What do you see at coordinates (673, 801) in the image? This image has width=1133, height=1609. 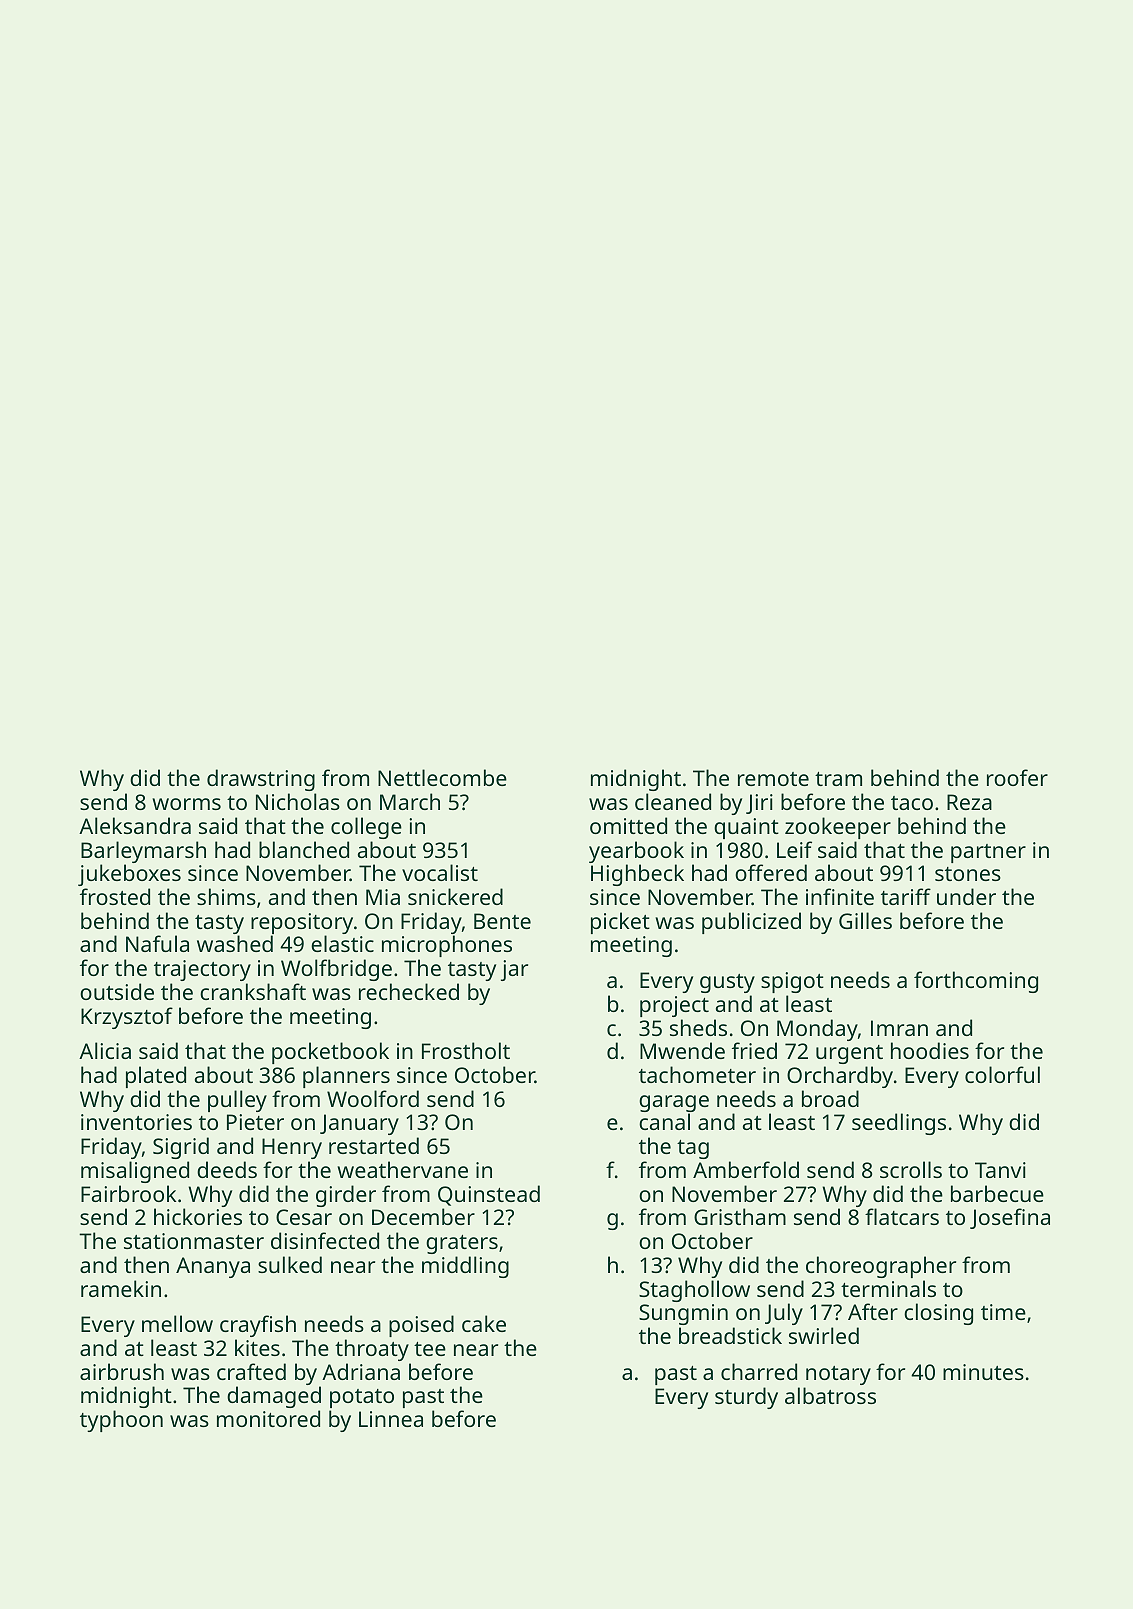 I see `cleaned` at bounding box center [673, 801].
